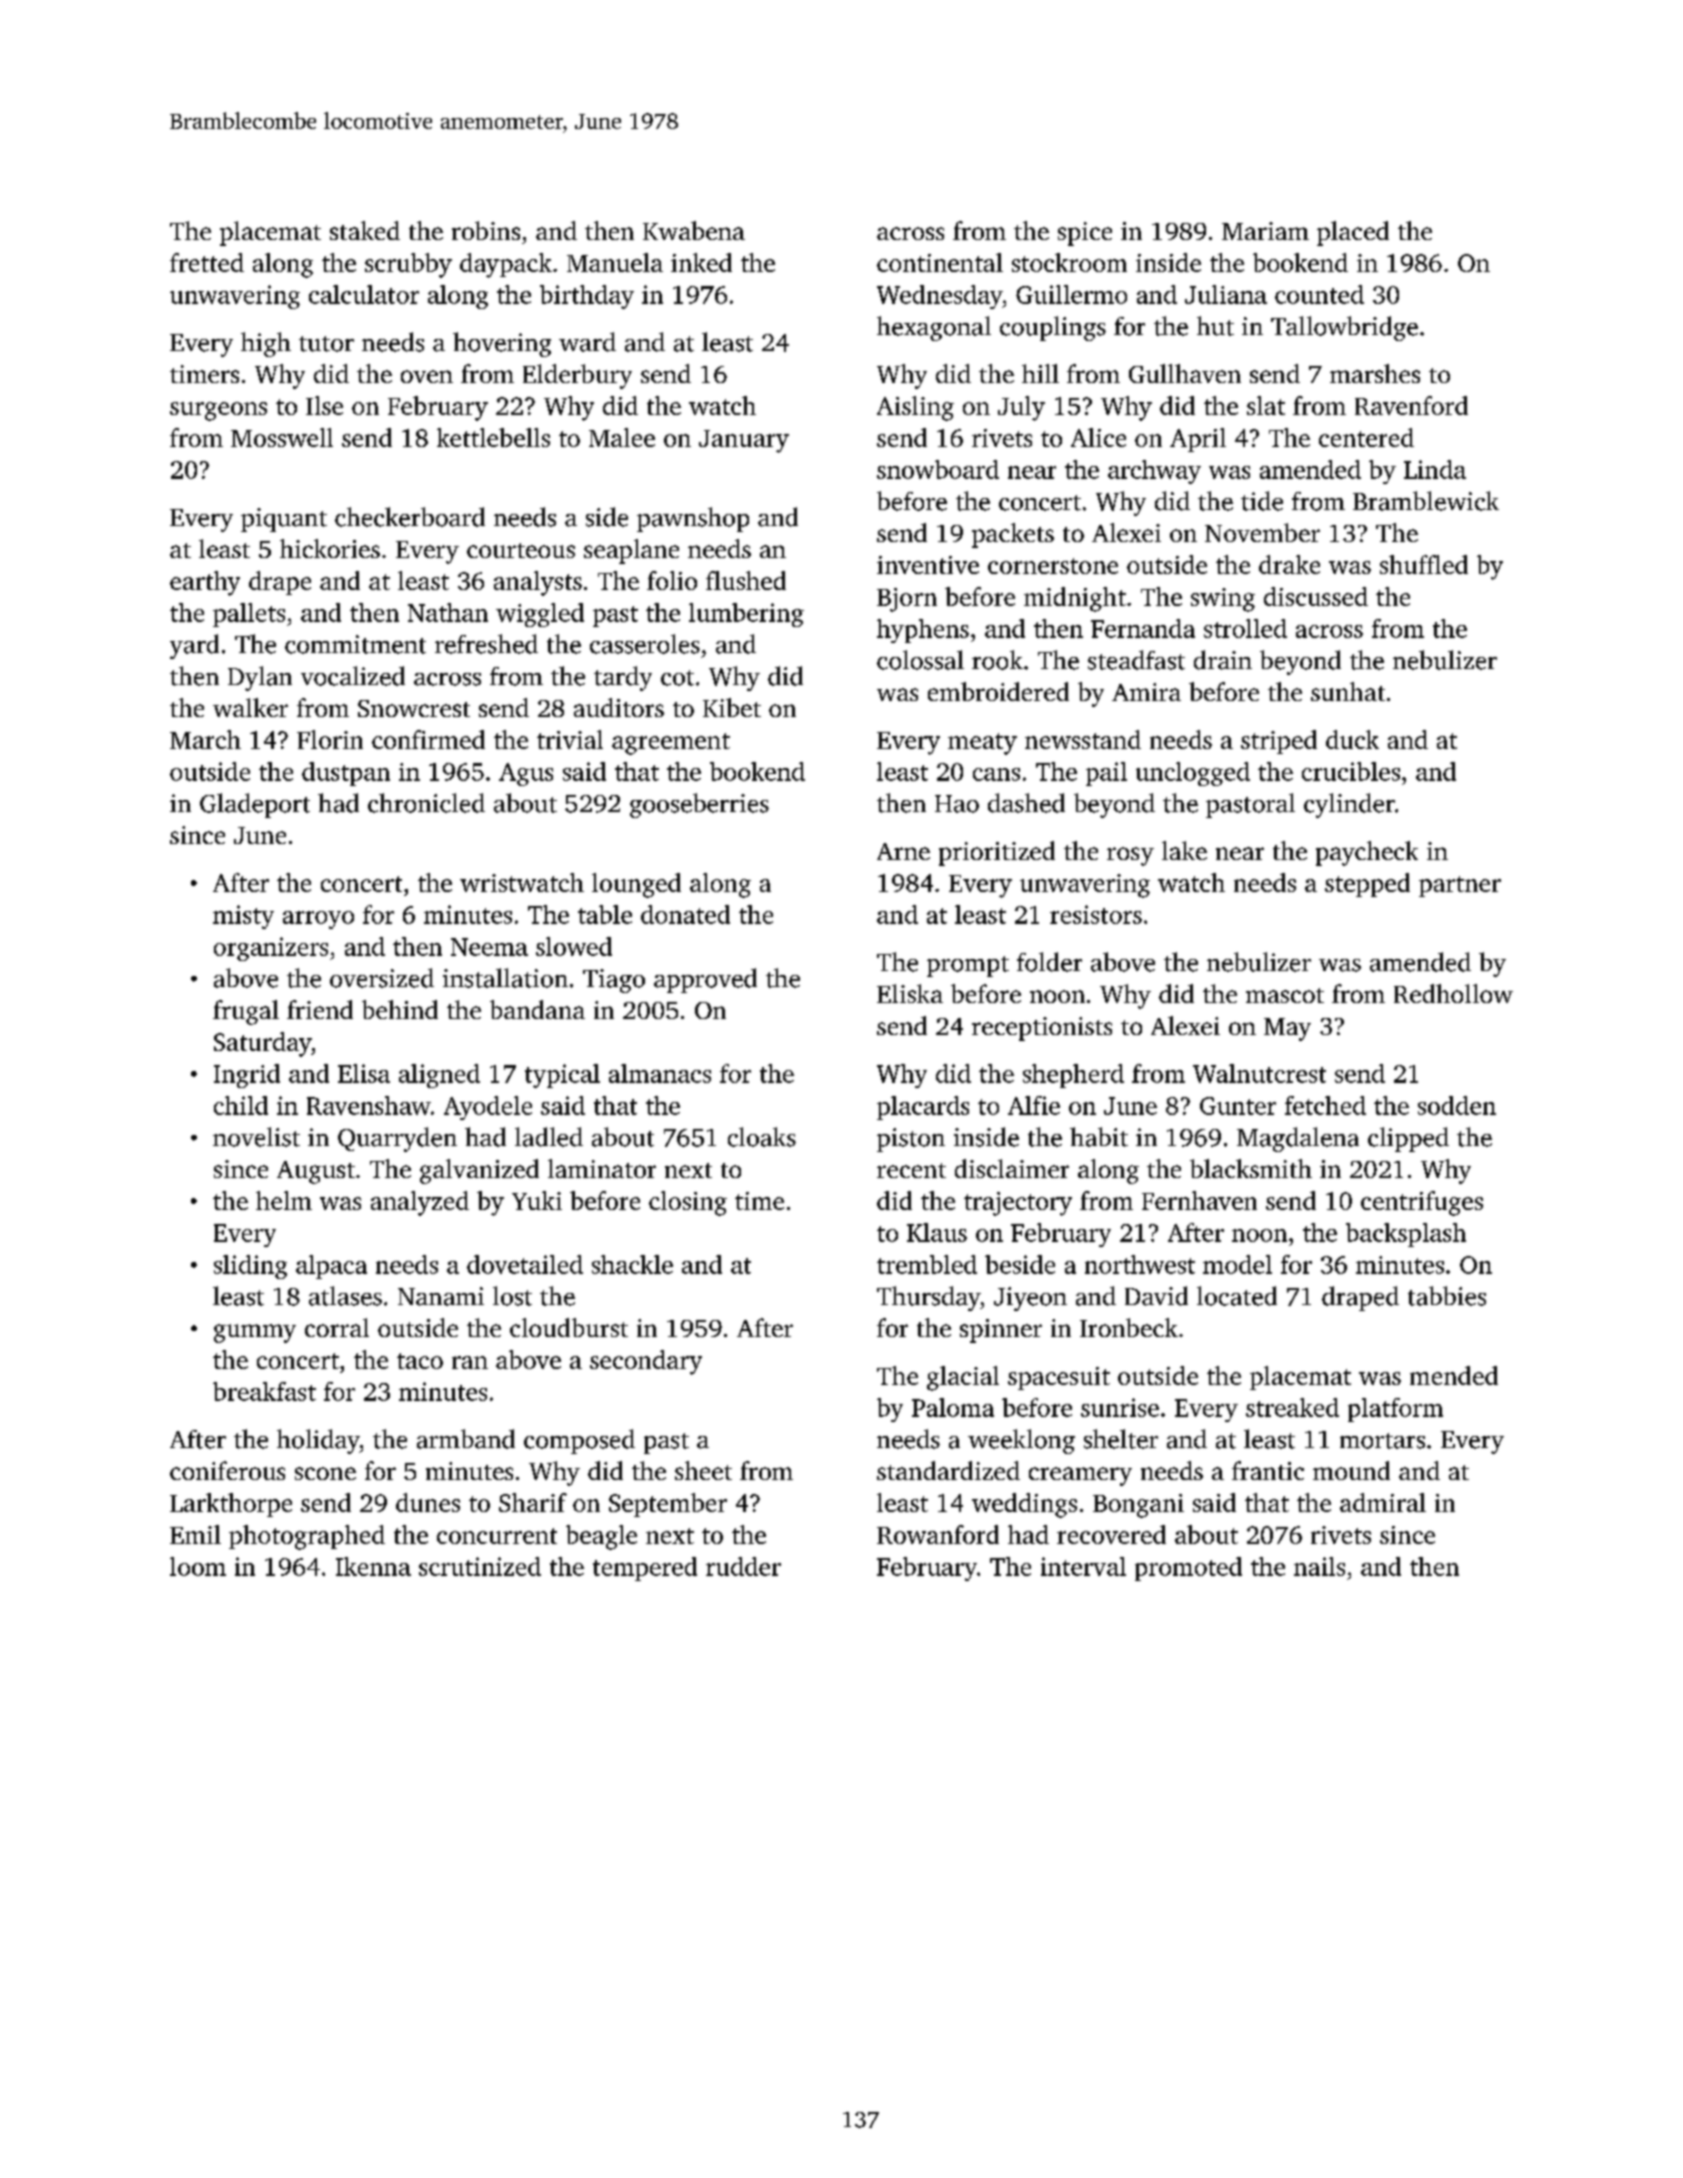 The width and height of the image is (1683, 2178). I want to click on Ikenna, so click(373, 1566).
